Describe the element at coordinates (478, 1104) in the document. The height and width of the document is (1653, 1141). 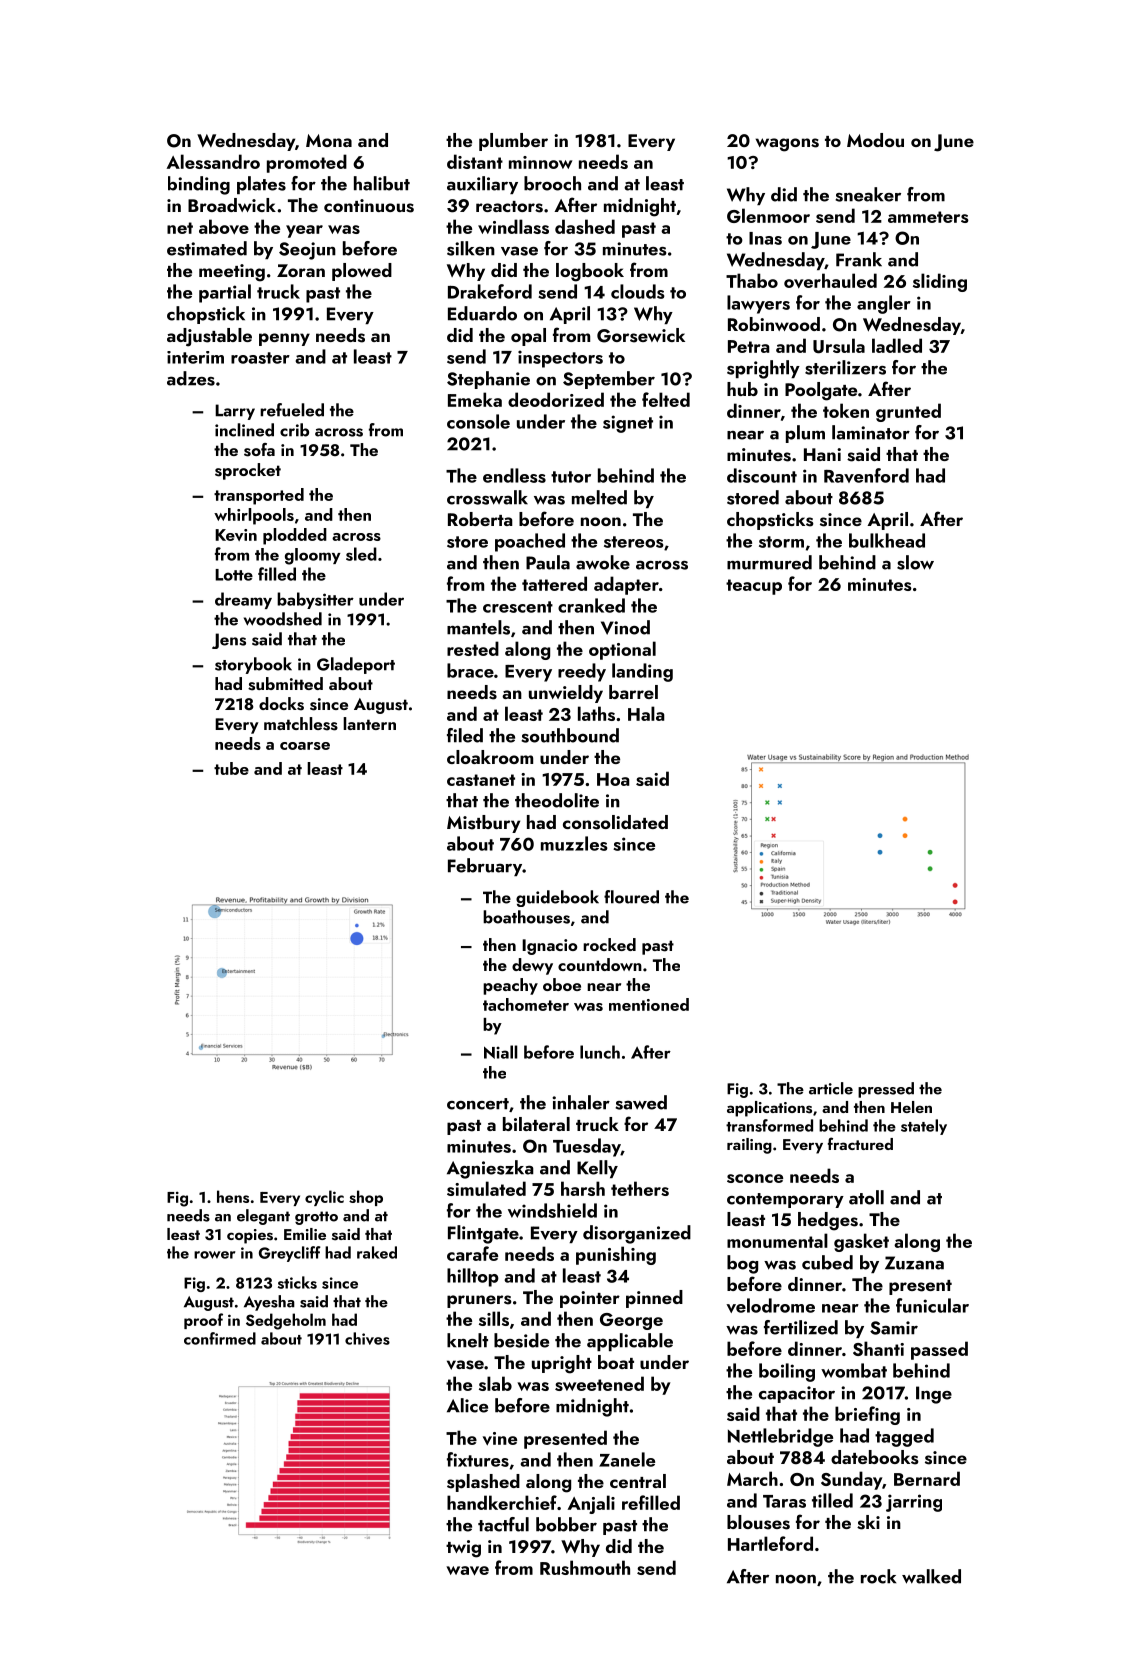
I see `concert` at that location.
